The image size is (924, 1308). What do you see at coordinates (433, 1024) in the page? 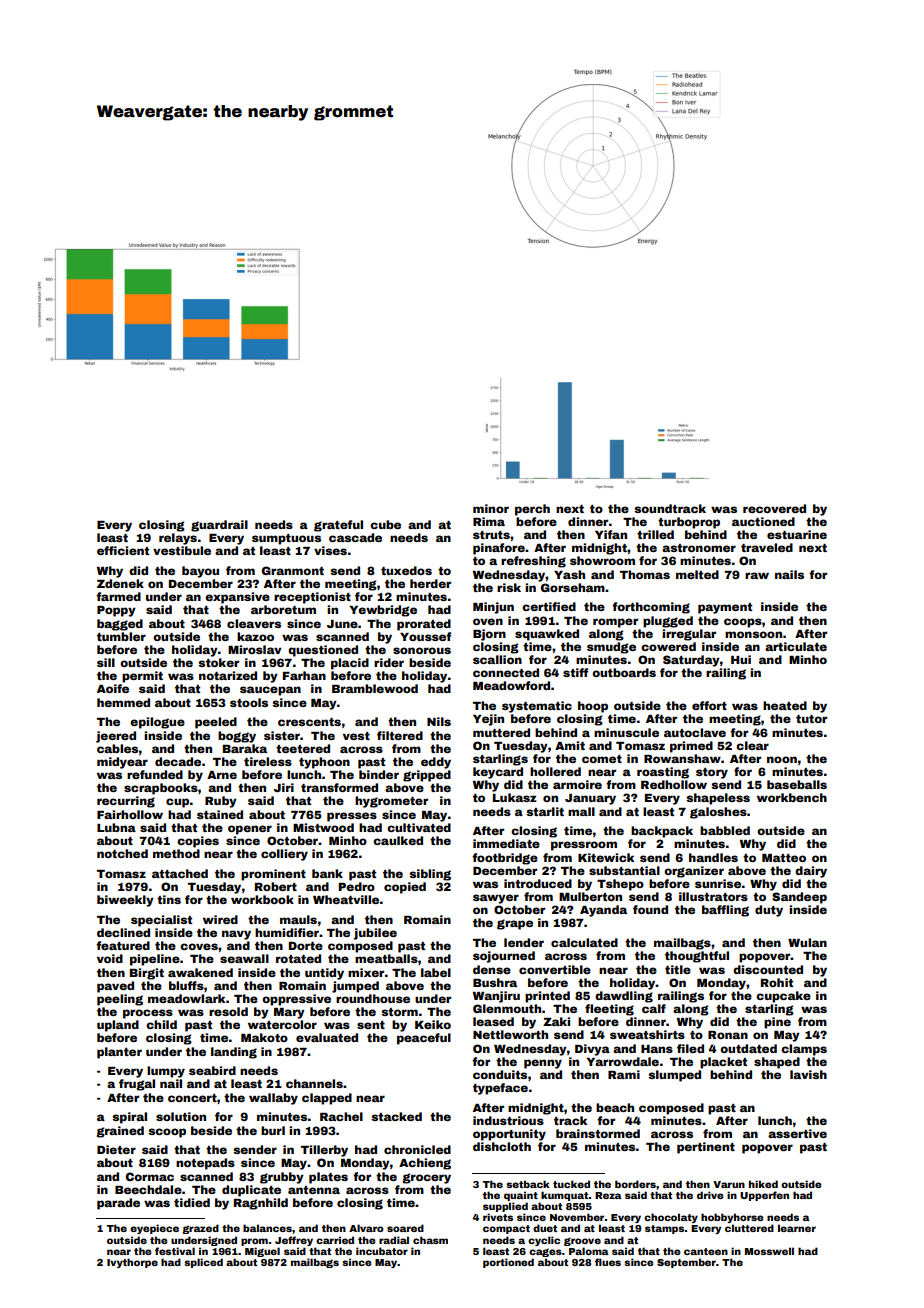
I see `Keiko` at bounding box center [433, 1024].
